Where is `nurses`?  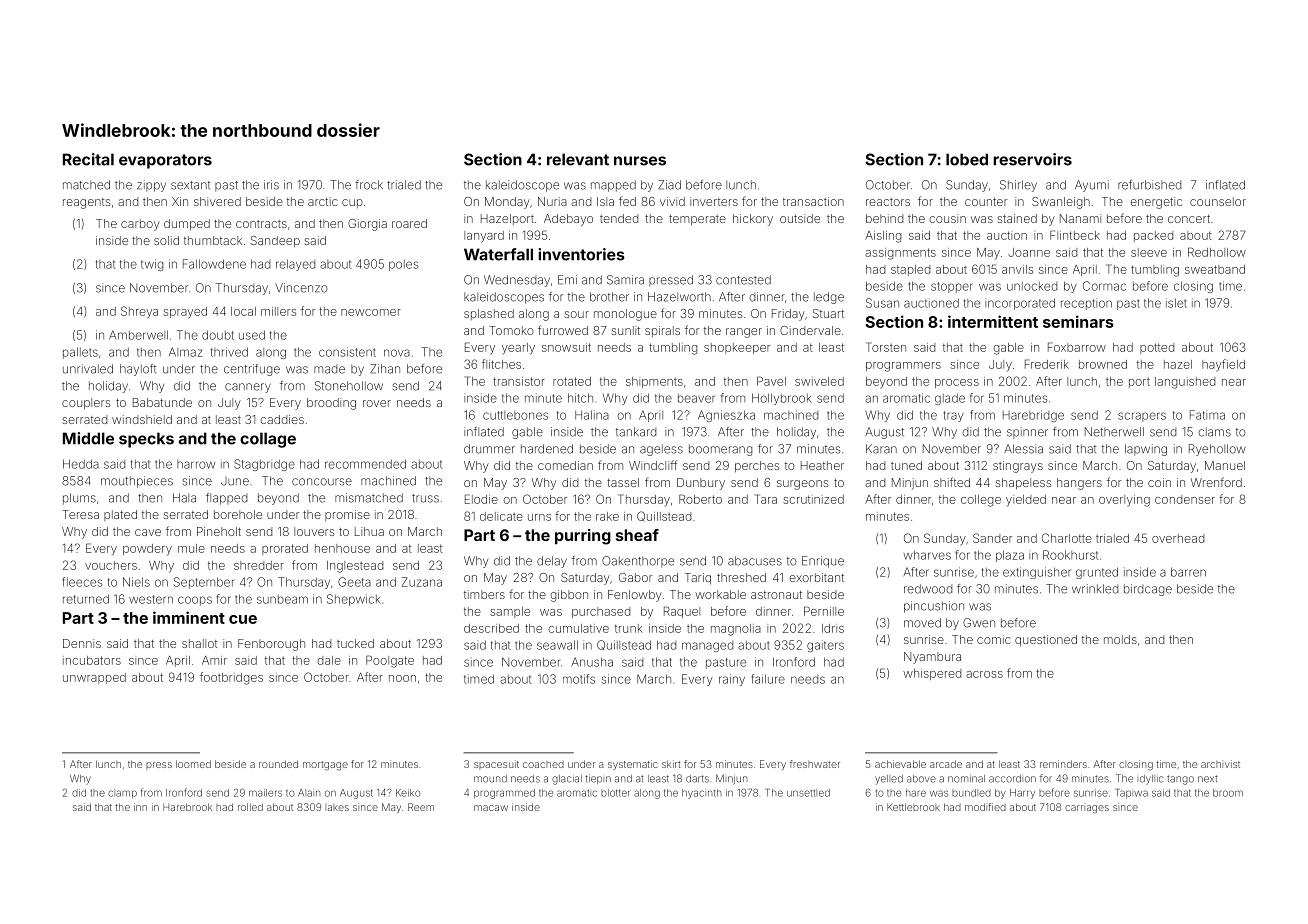 nurses is located at coordinates (640, 161).
